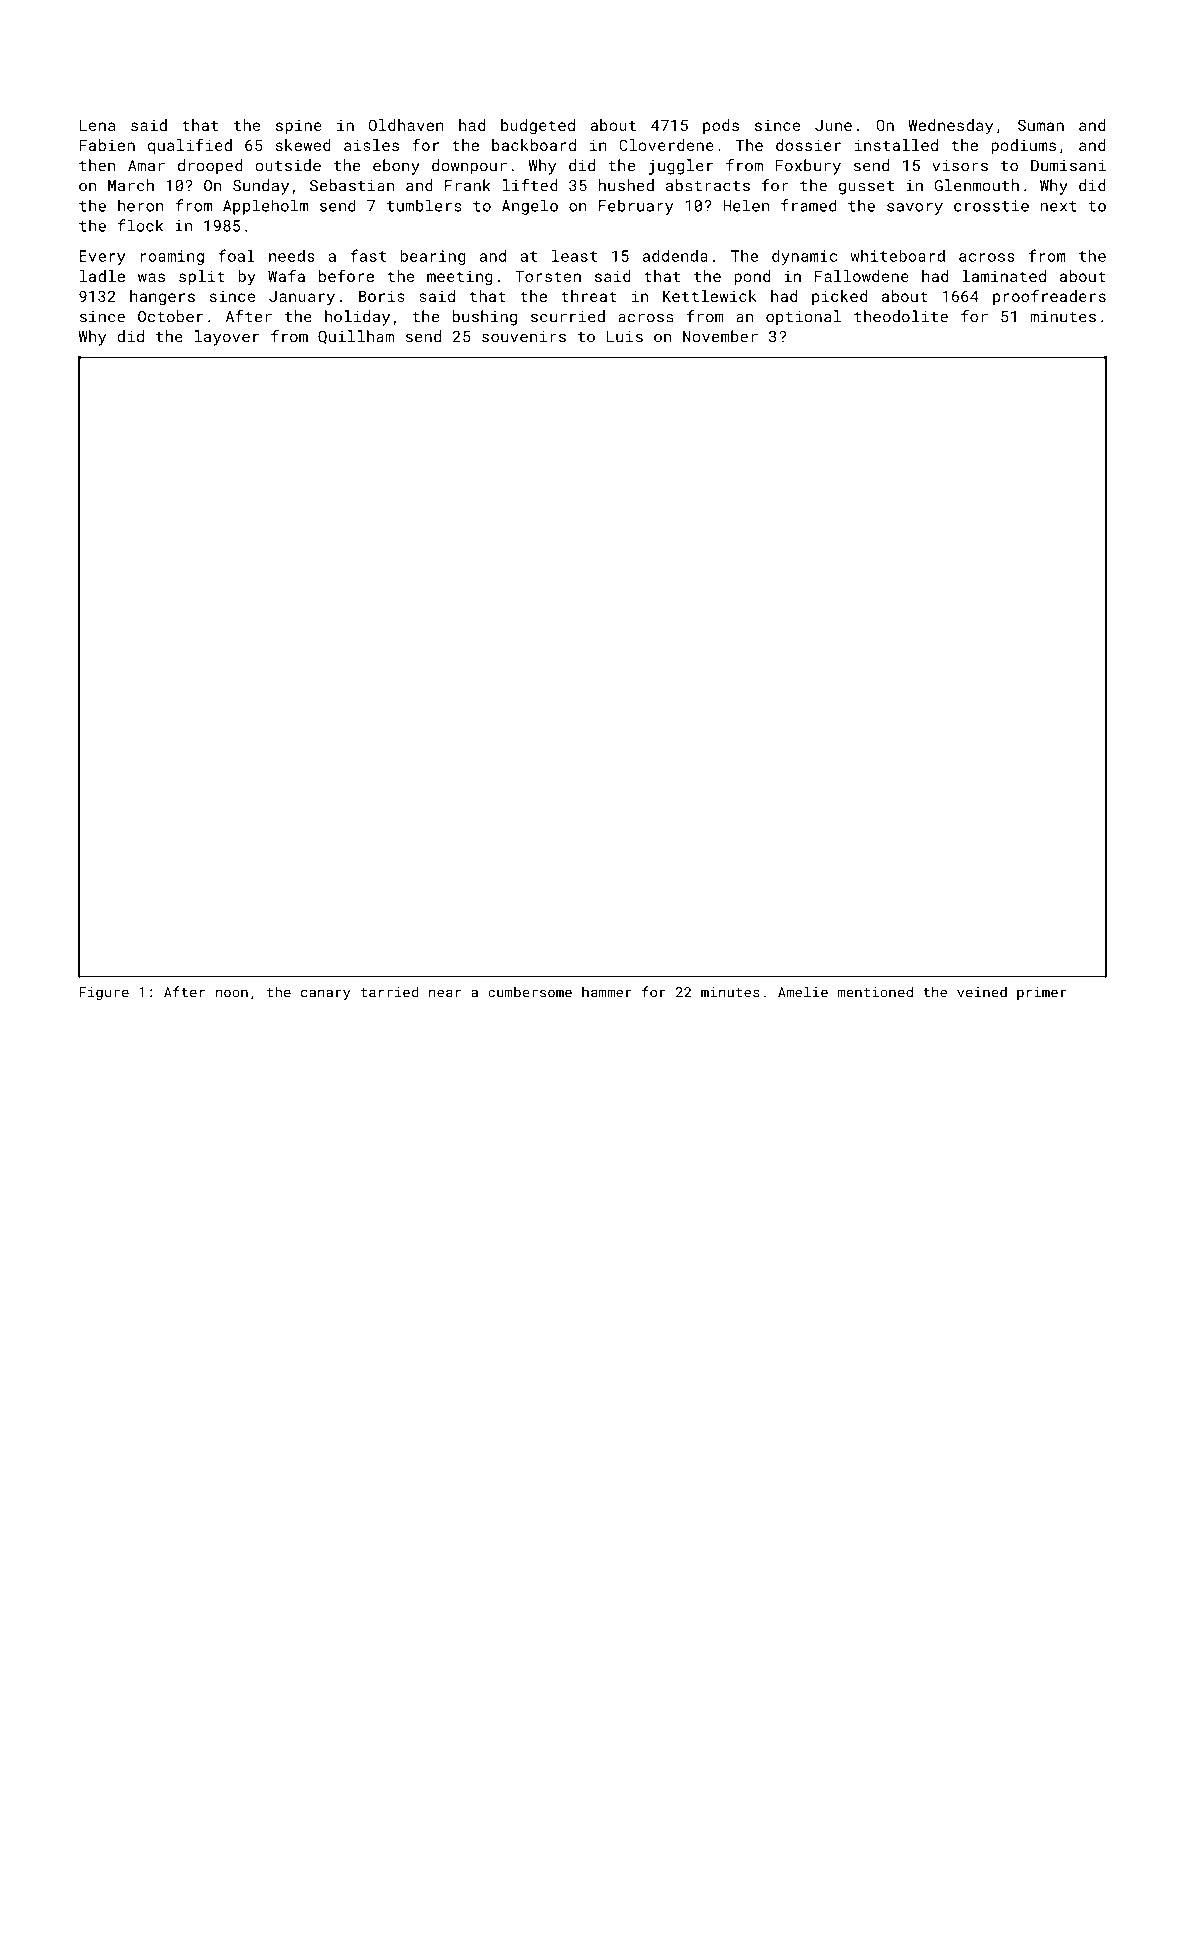 The width and height of the screenshot is (1185, 1952). What do you see at coordinates (227, 338) in the screenshot?
I see `layover` at bounding box center [227, 338].
